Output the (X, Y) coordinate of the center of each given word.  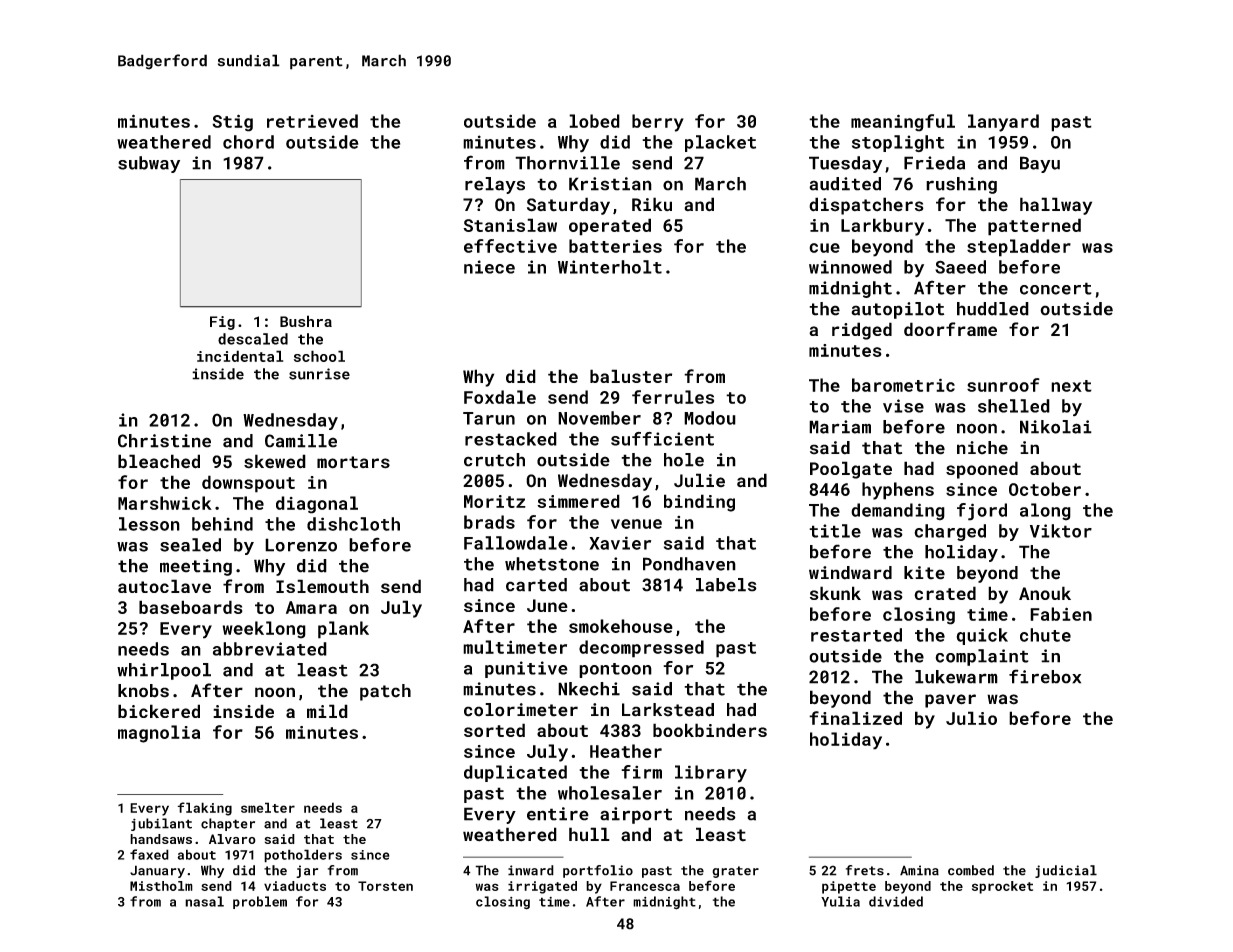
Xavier (620, 543)
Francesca (645, 886)
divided (896, 901)
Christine (164, 441)
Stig (232, 123)
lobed (594, 121)
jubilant (161, 824)
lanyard (1003, 123)
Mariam (840, 427)
